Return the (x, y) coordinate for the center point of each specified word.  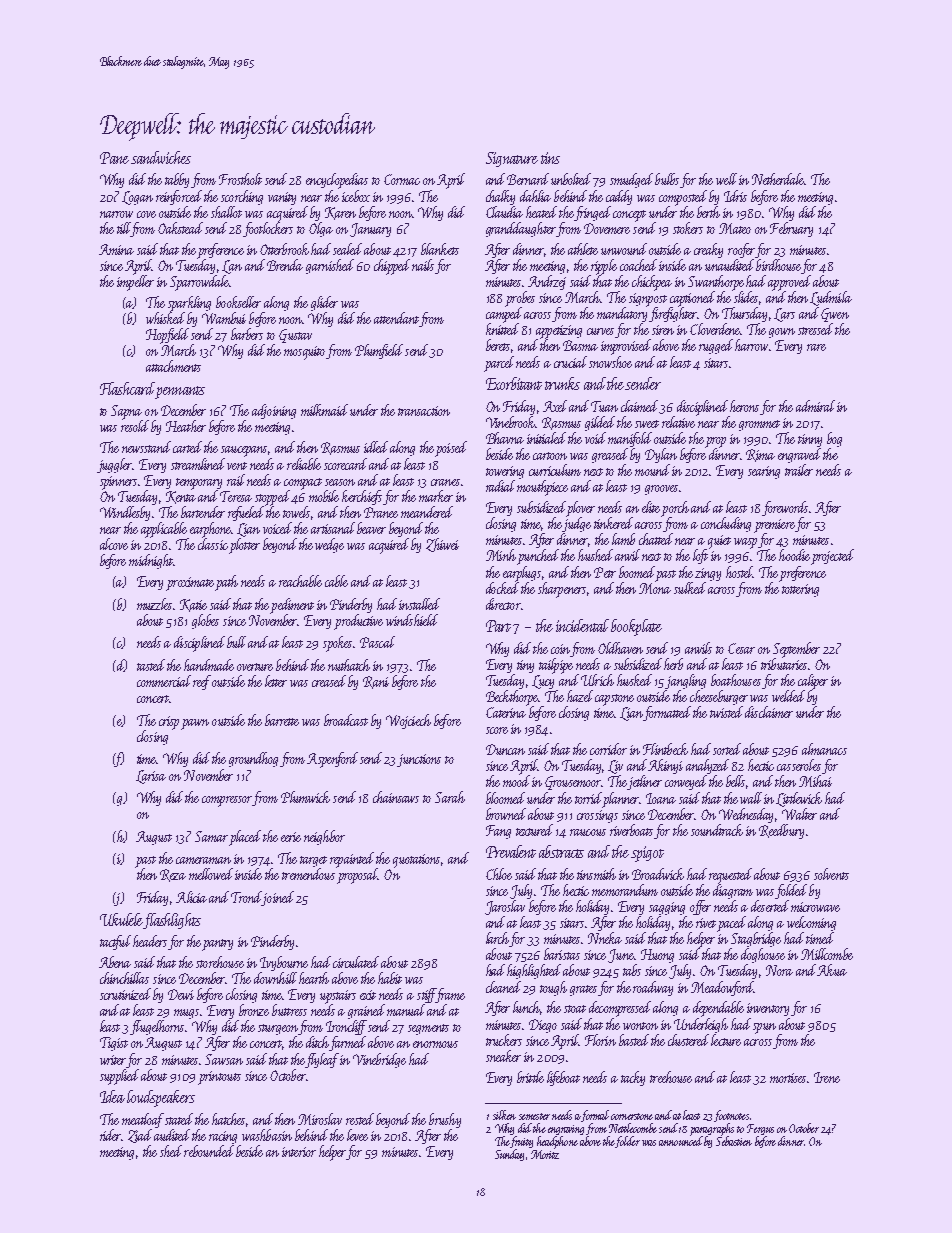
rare (816, 347)
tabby (177, 180)
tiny (525, 666)
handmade (209, 665)
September (796, 650)
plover (580, 509)
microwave (815, 907)
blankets (440, 249)
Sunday (509, 1155)
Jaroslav (505, 907)
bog (834, 439)
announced (681, 1141)
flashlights (172, 921)
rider (111, 1135)
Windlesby (125, 513)
